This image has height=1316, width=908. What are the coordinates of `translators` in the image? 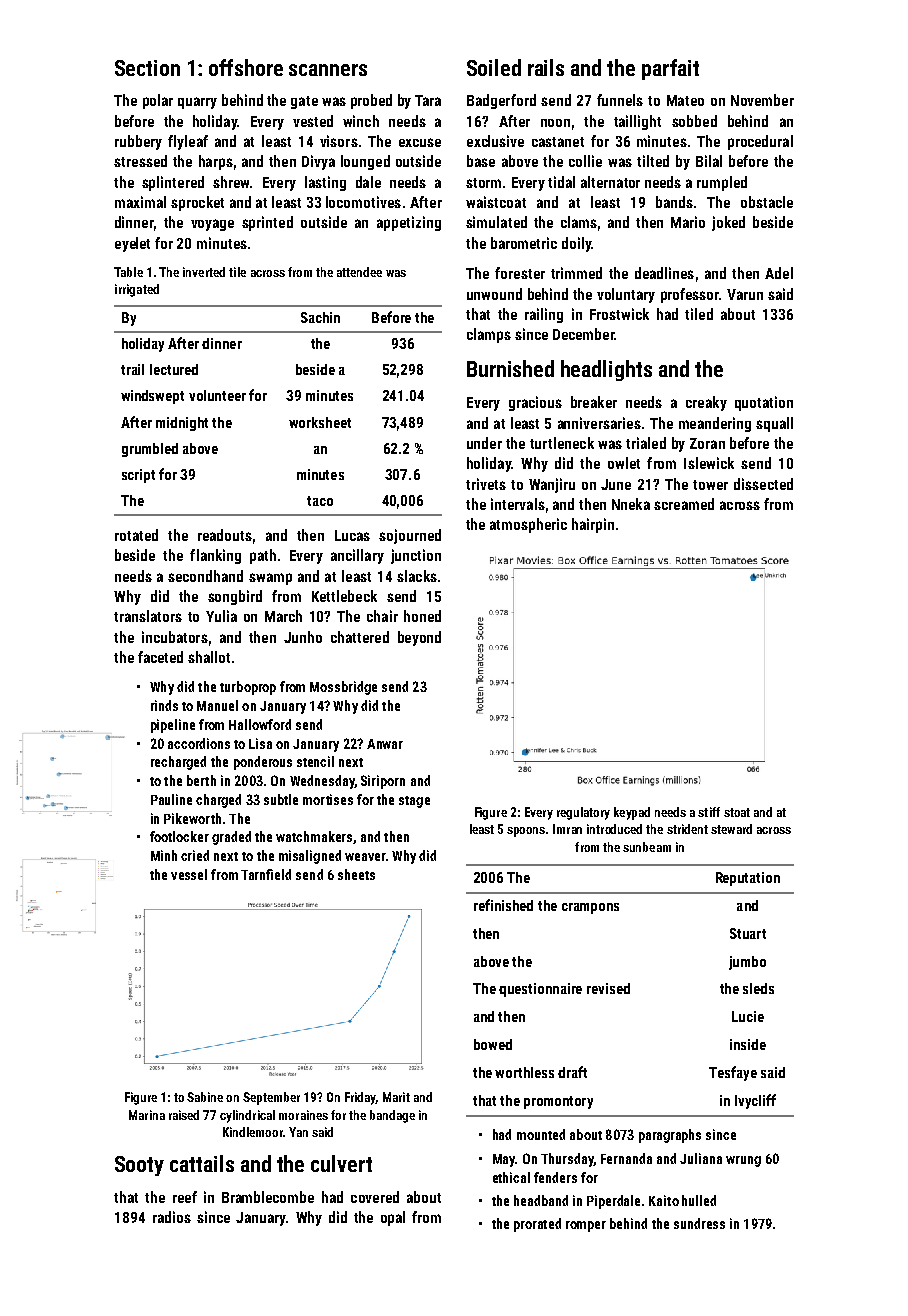 It's located at (148, 616).
